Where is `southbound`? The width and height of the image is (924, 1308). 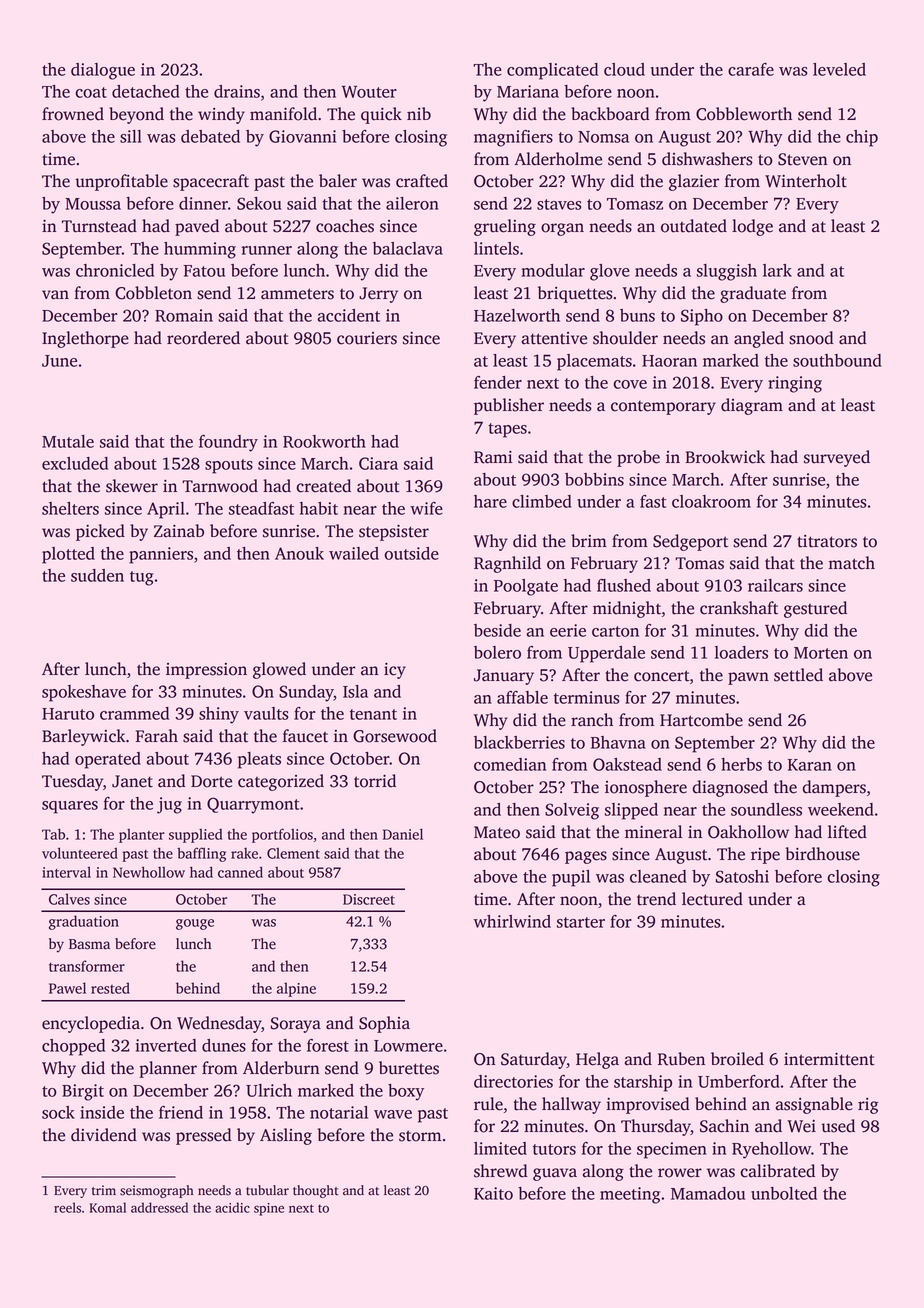 southbound is located at coordinates (837, 360).
